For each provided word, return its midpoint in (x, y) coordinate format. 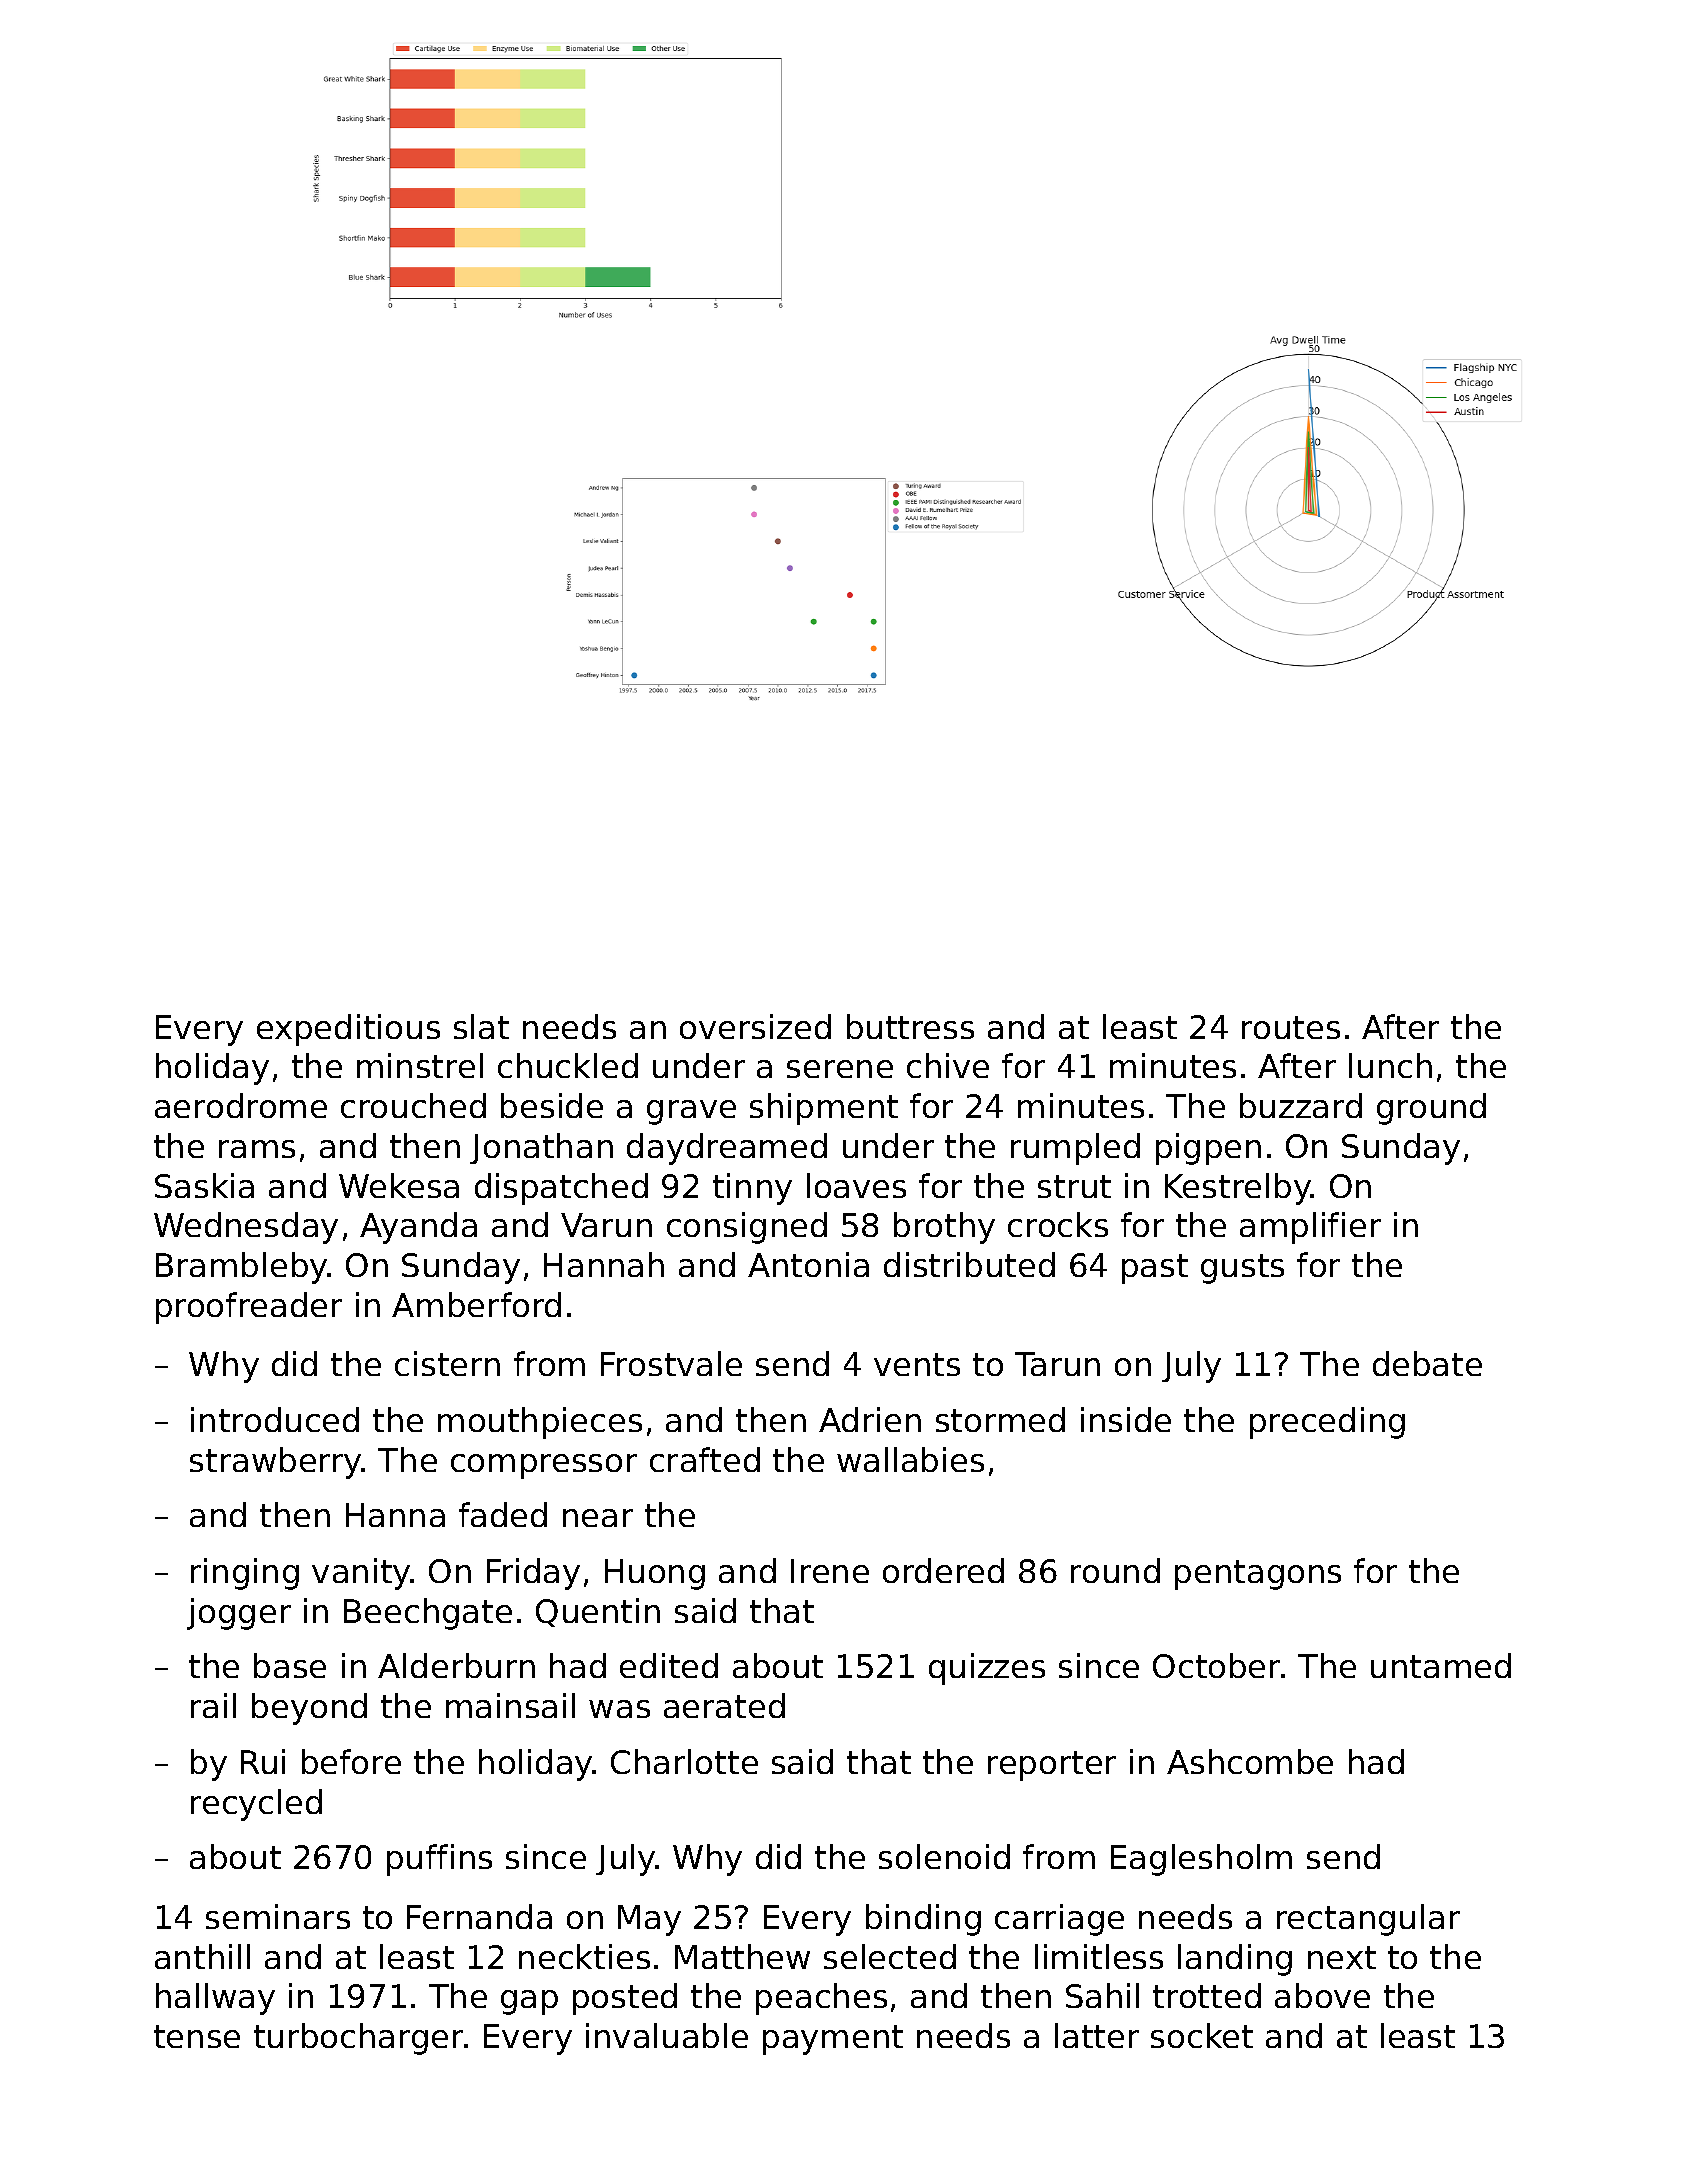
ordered (943, 1570)
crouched (413, 1105)
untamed (1441, 1665)
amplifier (1310, 1228)
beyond (309, 1709)
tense (197, 2036)
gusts (1242, 1269)
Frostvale (671, 1363)
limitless (1099, 1956)
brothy (944, 1228)
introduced (275, 1419)
